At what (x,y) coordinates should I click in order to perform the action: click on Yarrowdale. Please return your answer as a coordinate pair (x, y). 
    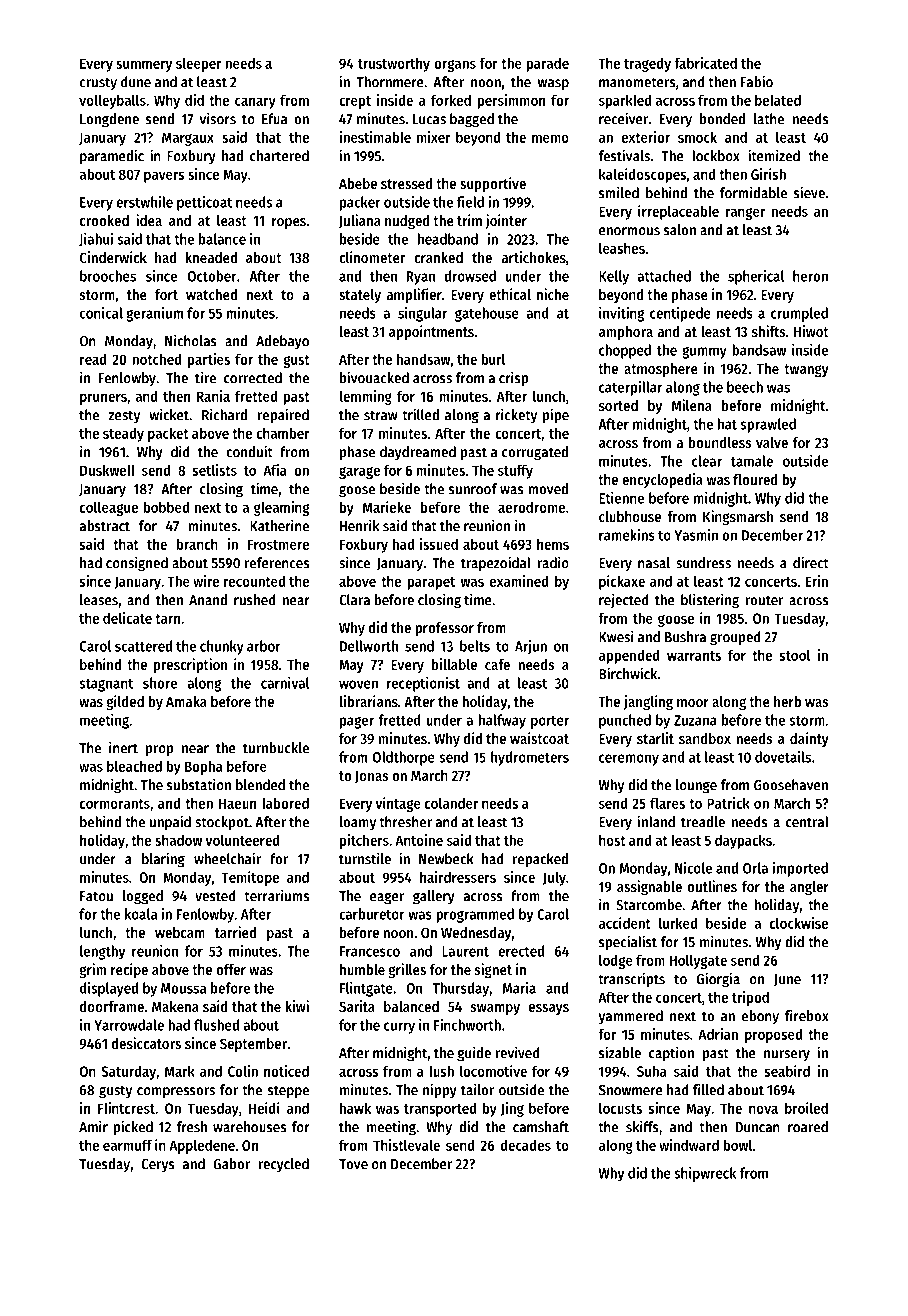
    Looking at the image, I should click on (129, 1025).
